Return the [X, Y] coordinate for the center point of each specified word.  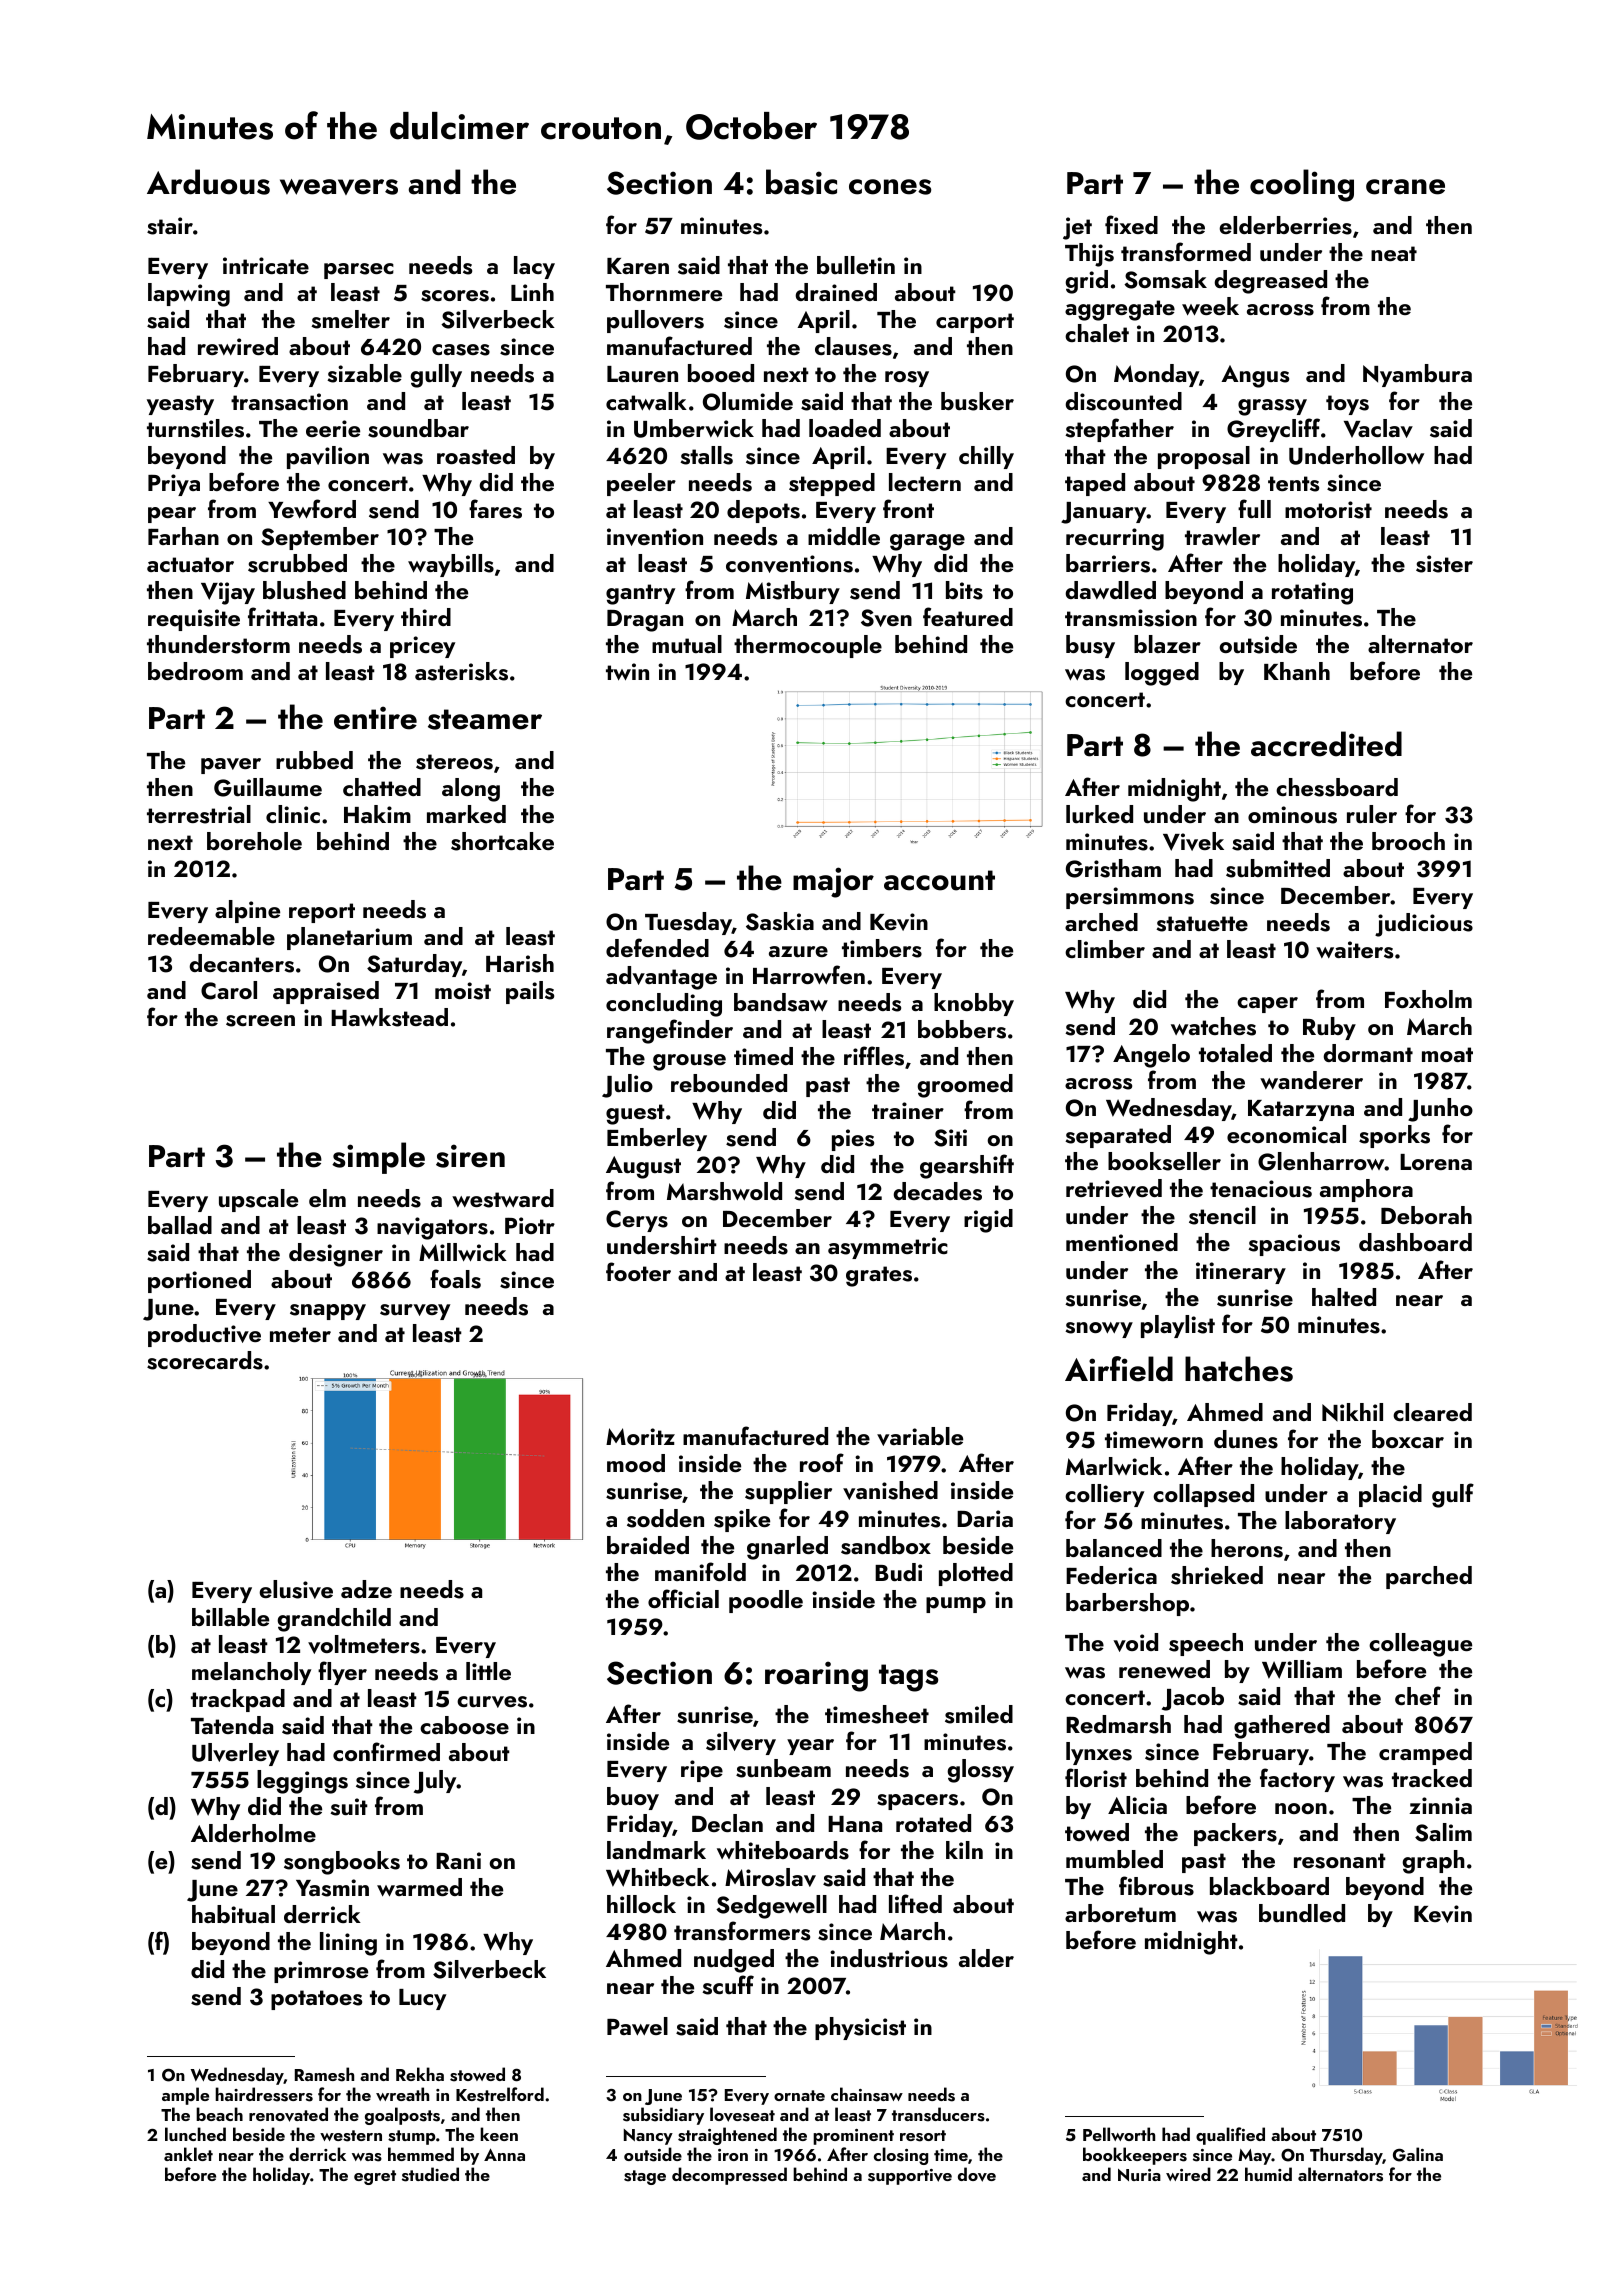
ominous [1292, 815]
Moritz [640, 1436]
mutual [687, 644]
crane [1405, 187]
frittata [282, 616]
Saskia [780, 921]
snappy [328, 1312]
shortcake [502, 841]
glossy [980, 1771]
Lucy [422, 1999]
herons [1247, 1548]
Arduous [208, 182]
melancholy [251, 1673]
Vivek [1193, 841]
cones [890, 187]
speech [1206, 1644]
